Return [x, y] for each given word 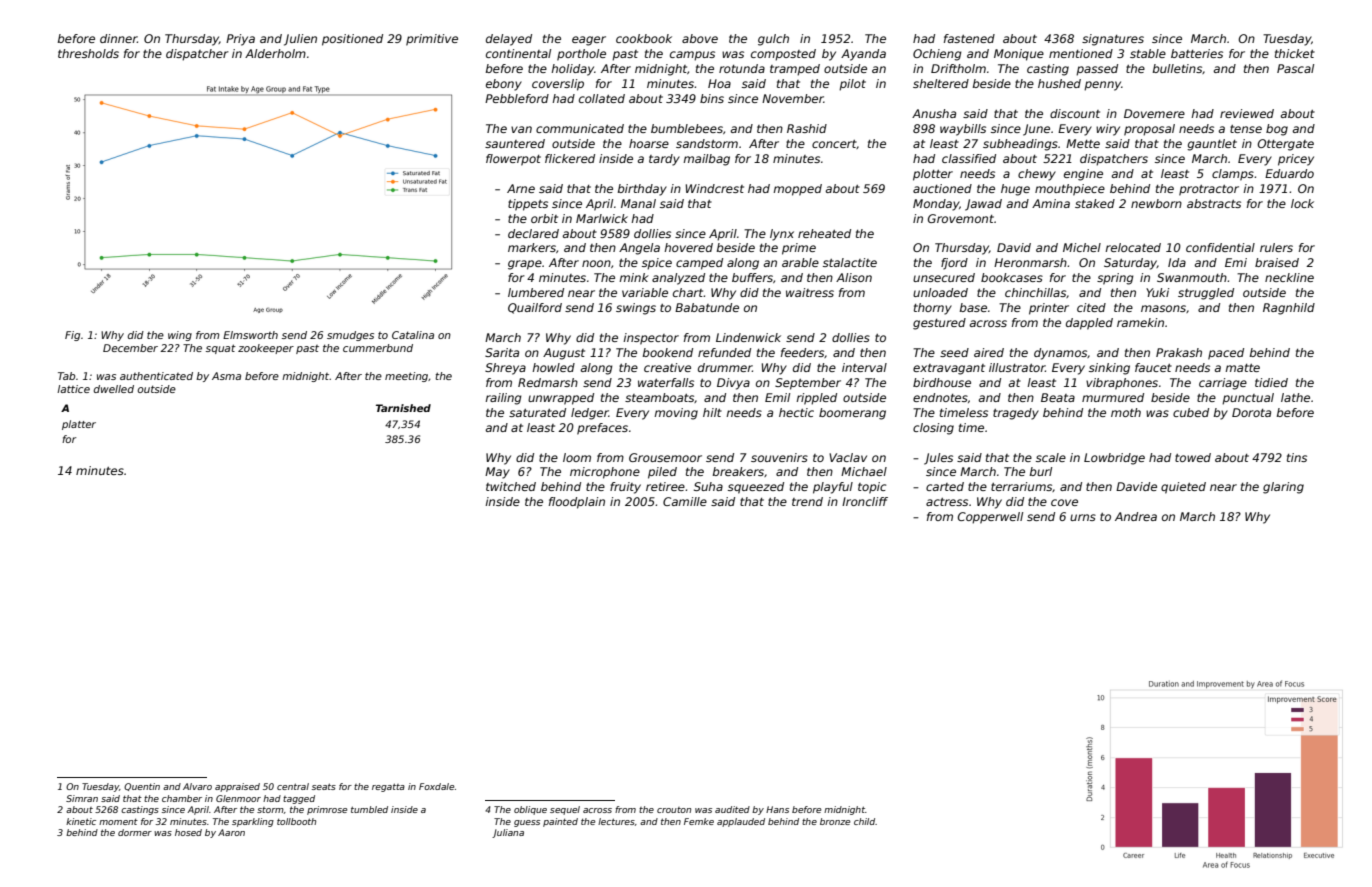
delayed [509, 40]
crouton [674, 810]
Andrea [1136, 516]
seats [324, 786]
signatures [1113, 40]
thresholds [88, 53]
